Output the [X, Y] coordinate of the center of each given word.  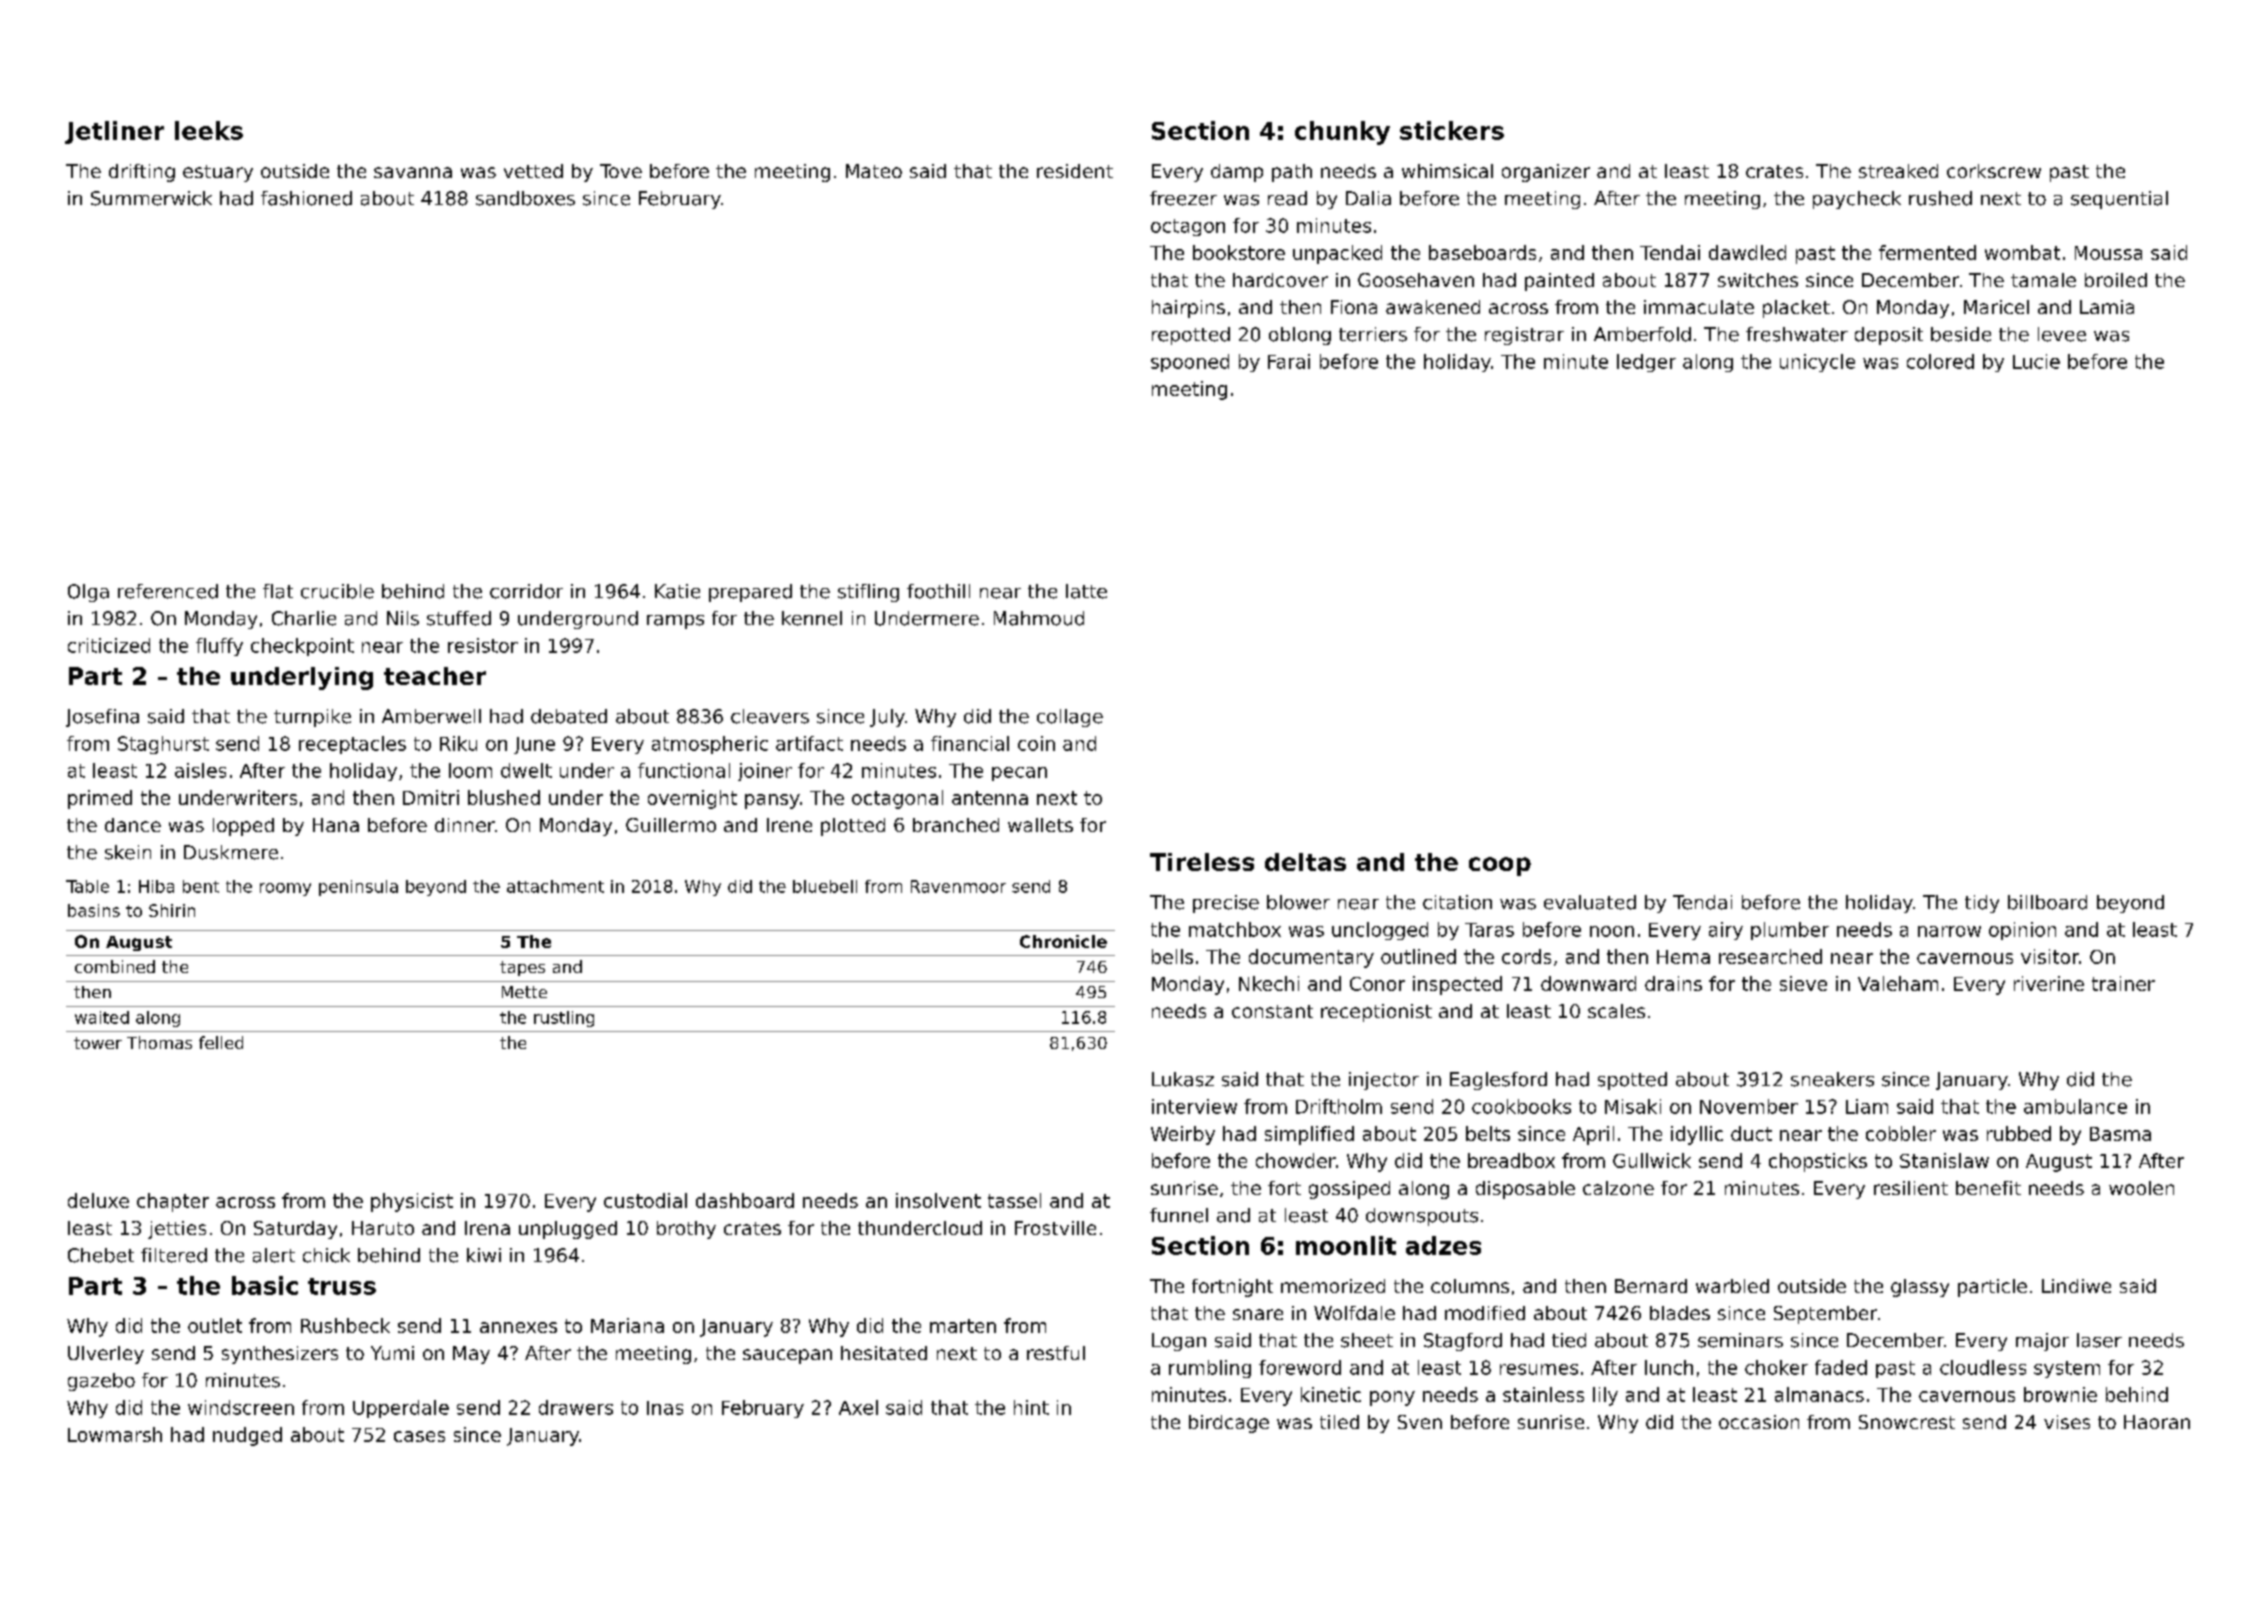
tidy [1982, 904]
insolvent [938, 1200]
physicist [412, 1202]
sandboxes [525, 198]
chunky [1342, 133]
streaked [1898, 171]
